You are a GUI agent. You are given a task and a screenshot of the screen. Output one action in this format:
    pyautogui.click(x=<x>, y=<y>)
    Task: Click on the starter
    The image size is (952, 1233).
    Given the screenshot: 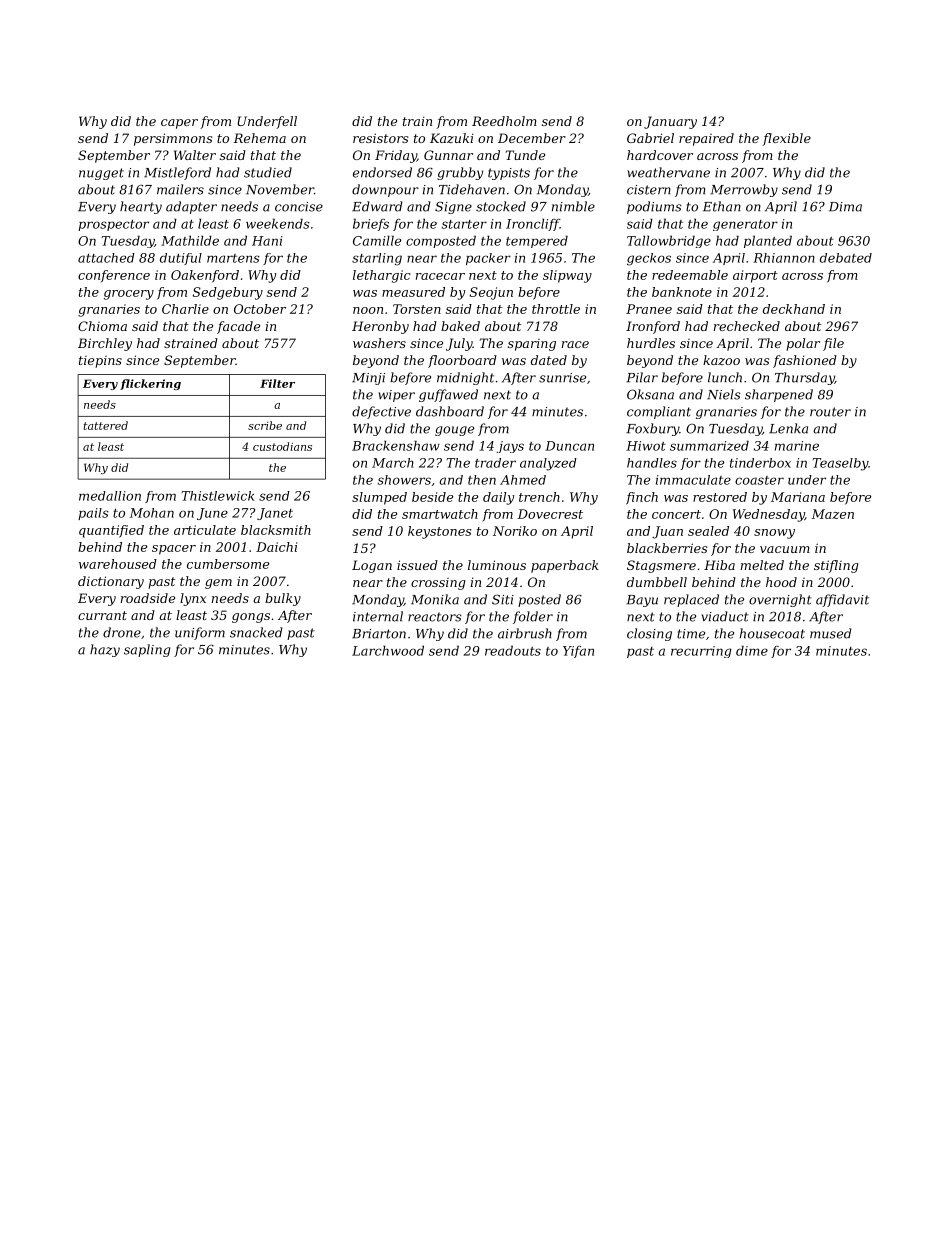 What is the action you would take?
    pyautogui.click(x=464, y=224)
